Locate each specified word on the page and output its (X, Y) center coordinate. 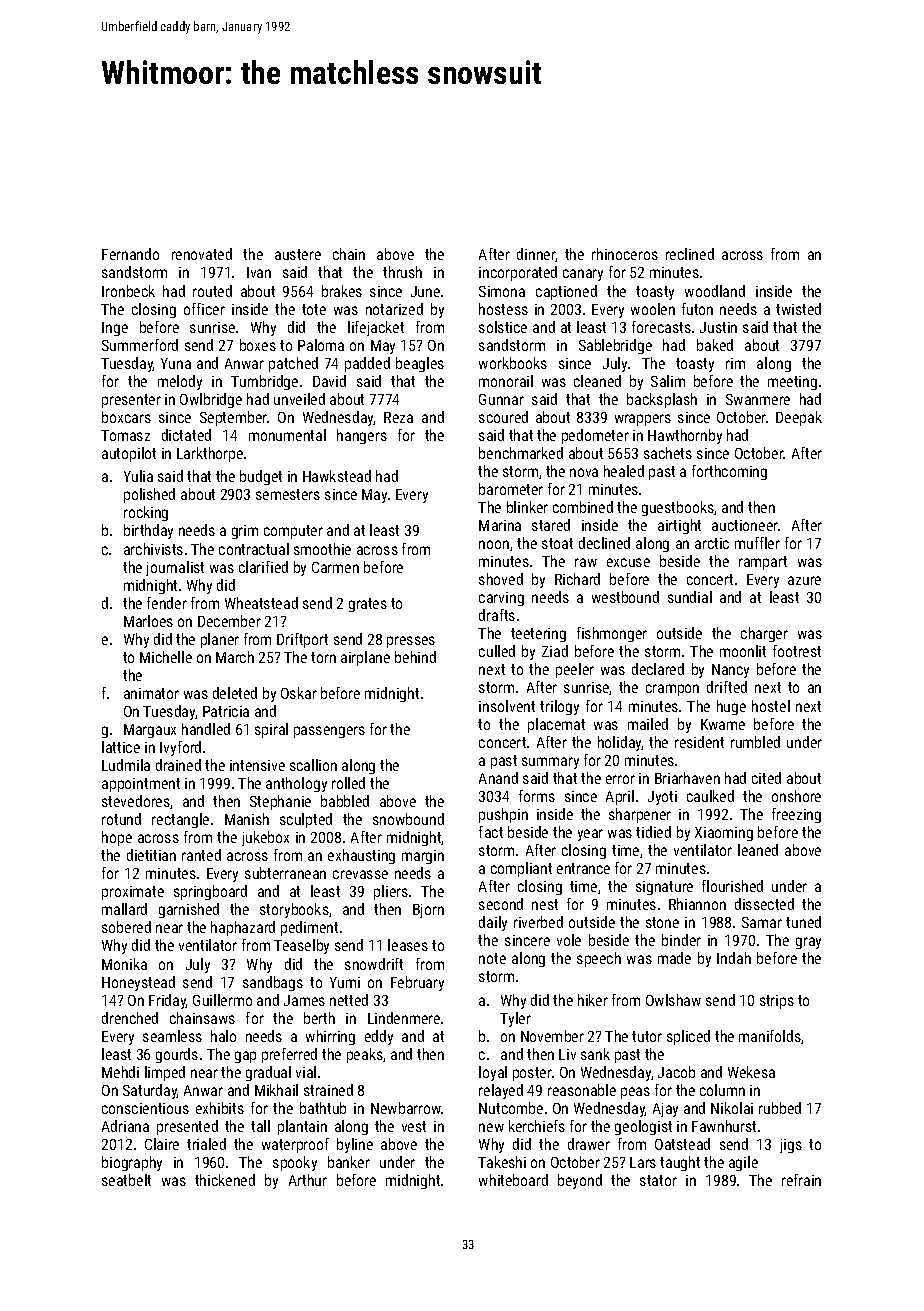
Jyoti (662, 798)
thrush (402, 272)
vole (569, 940)
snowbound (408, 819)
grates (368, 605)
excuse (628, 562)
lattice (121, 747)
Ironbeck (128, 291)
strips (777, 1002)
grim (245, 532)
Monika (124, 964)
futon (697, 309)
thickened (225, 1180)
